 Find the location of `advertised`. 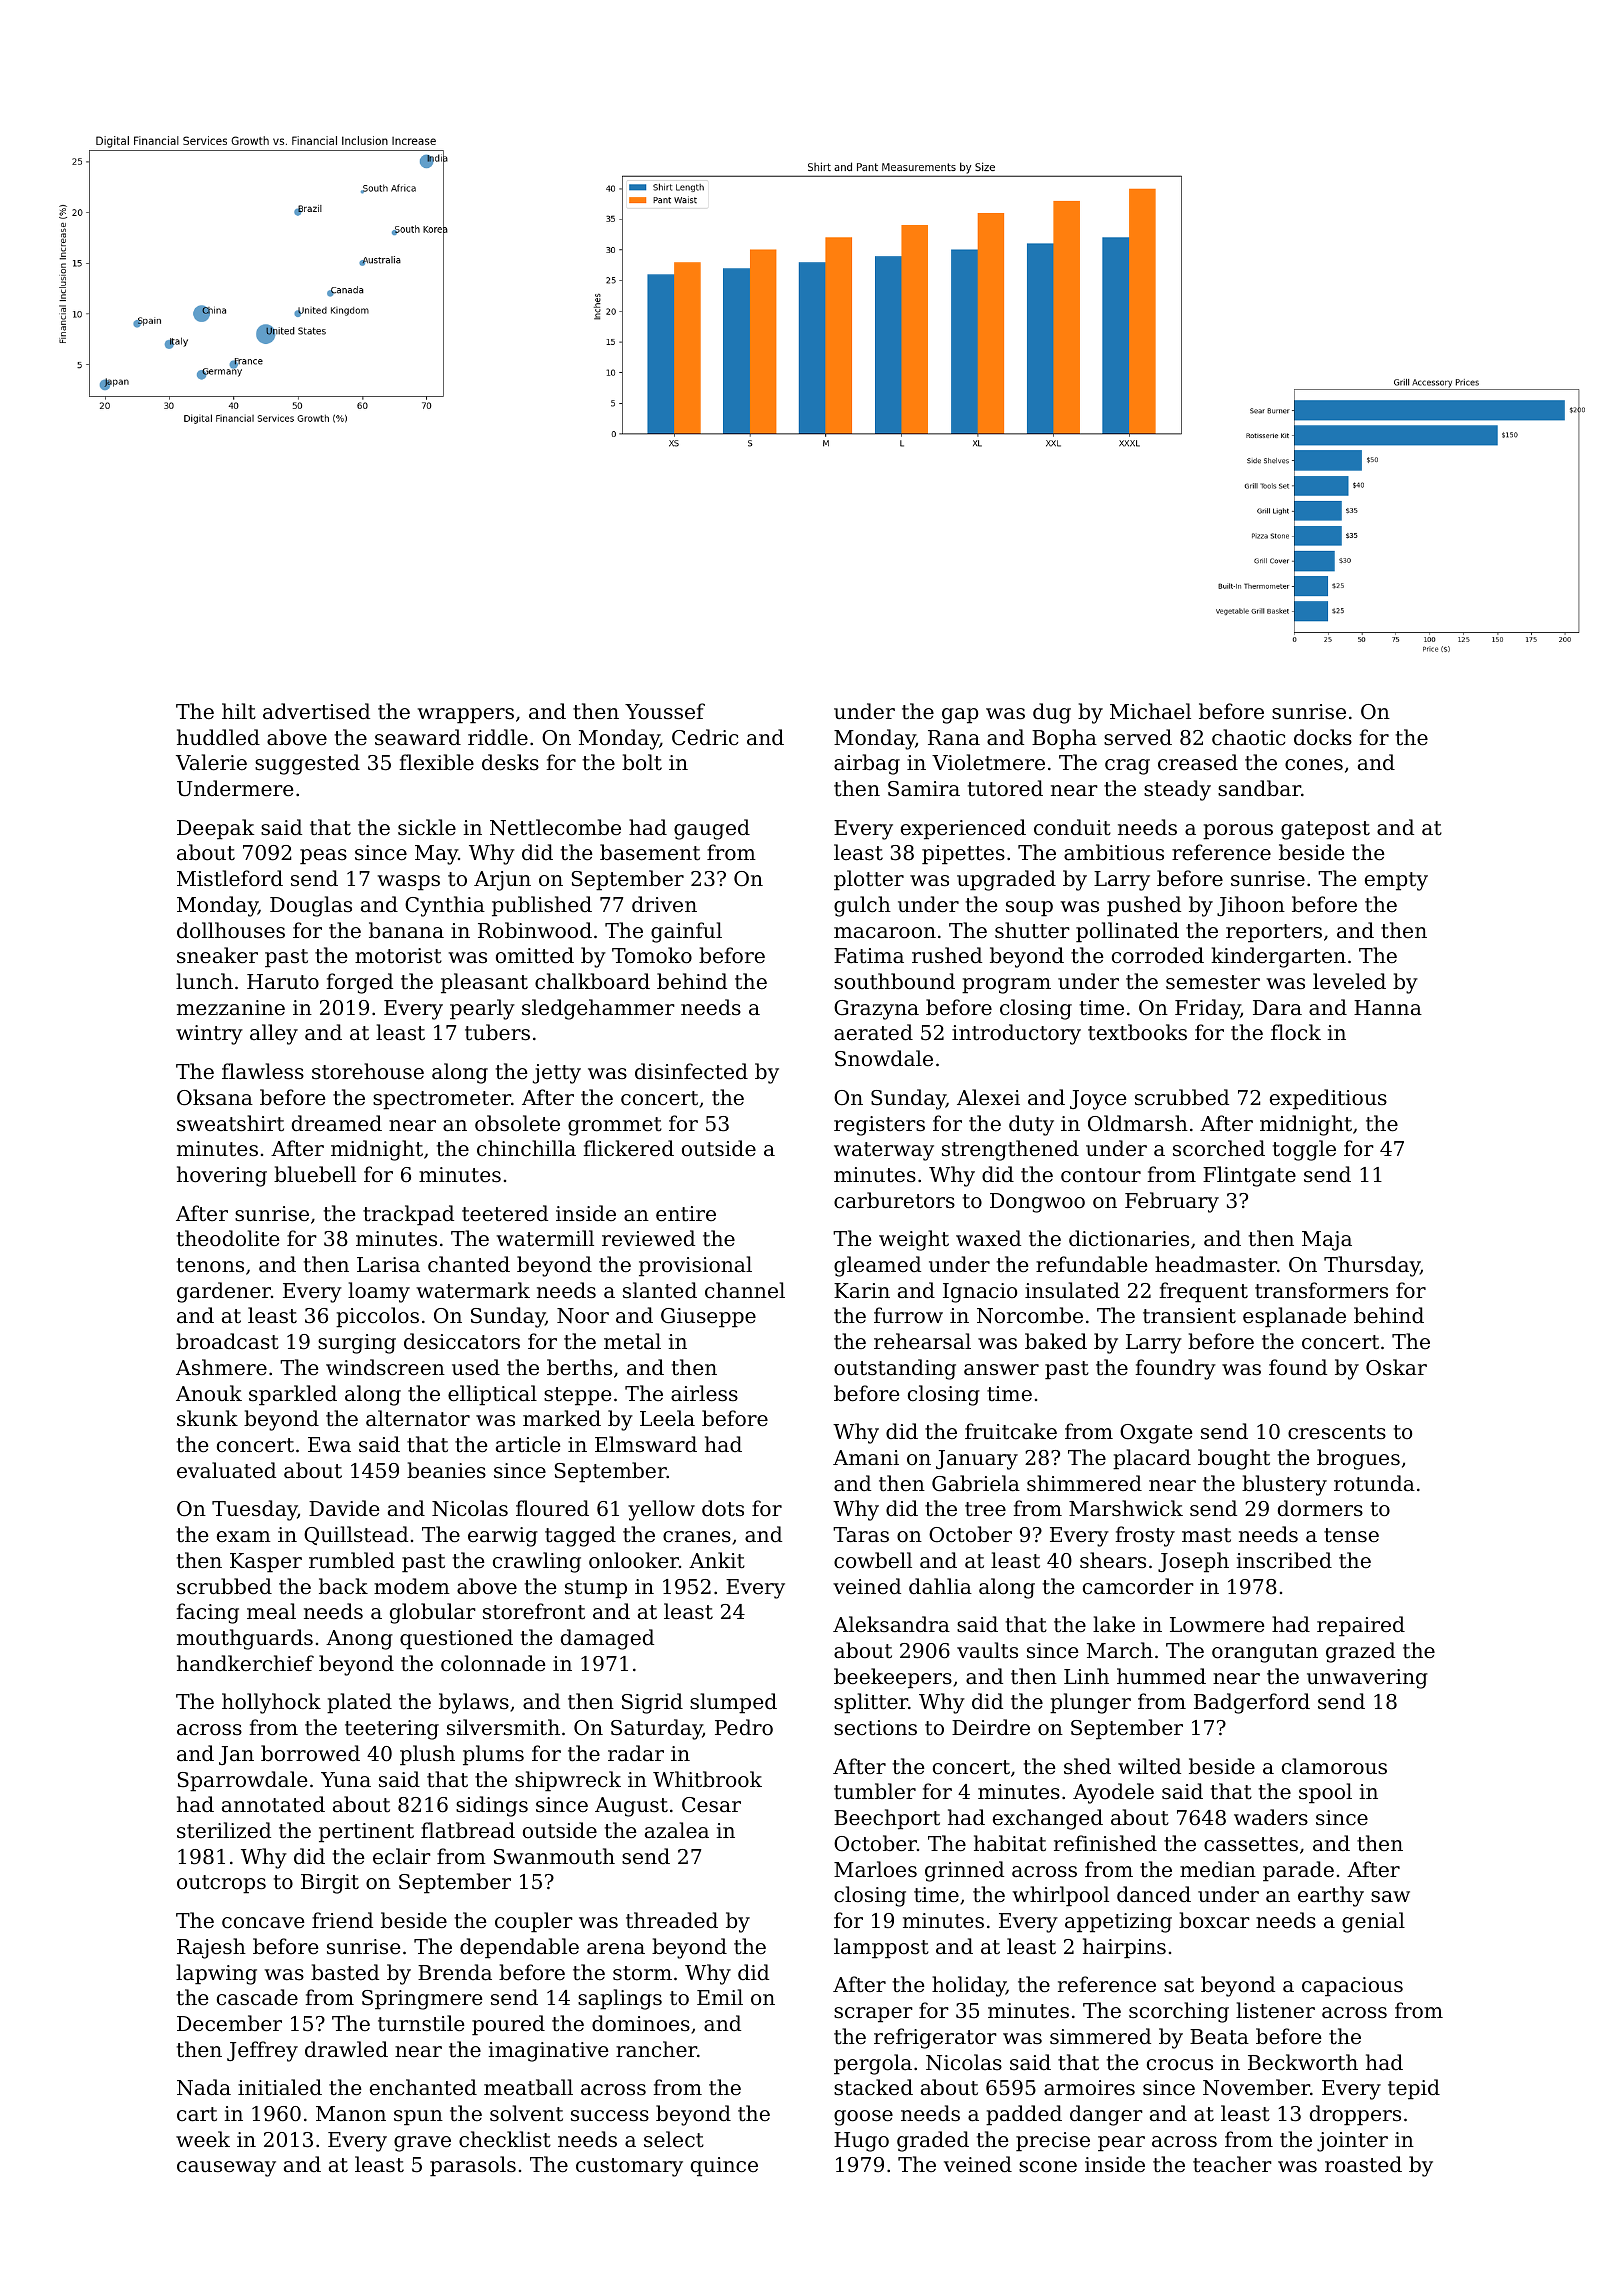

advertised is located at coordinates (316, 711).
